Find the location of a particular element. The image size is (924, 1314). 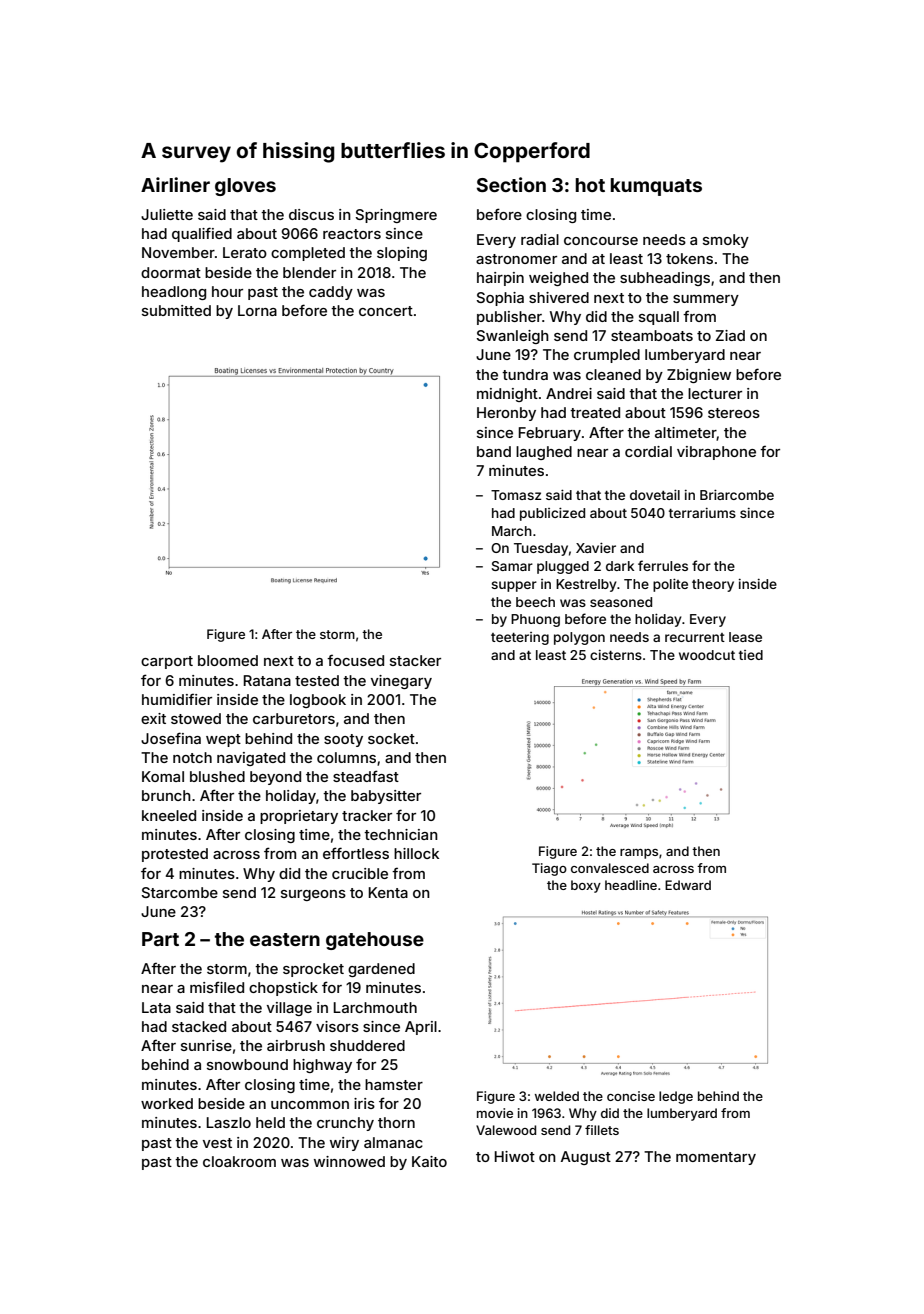

band is located at coordinates (494, 451).
